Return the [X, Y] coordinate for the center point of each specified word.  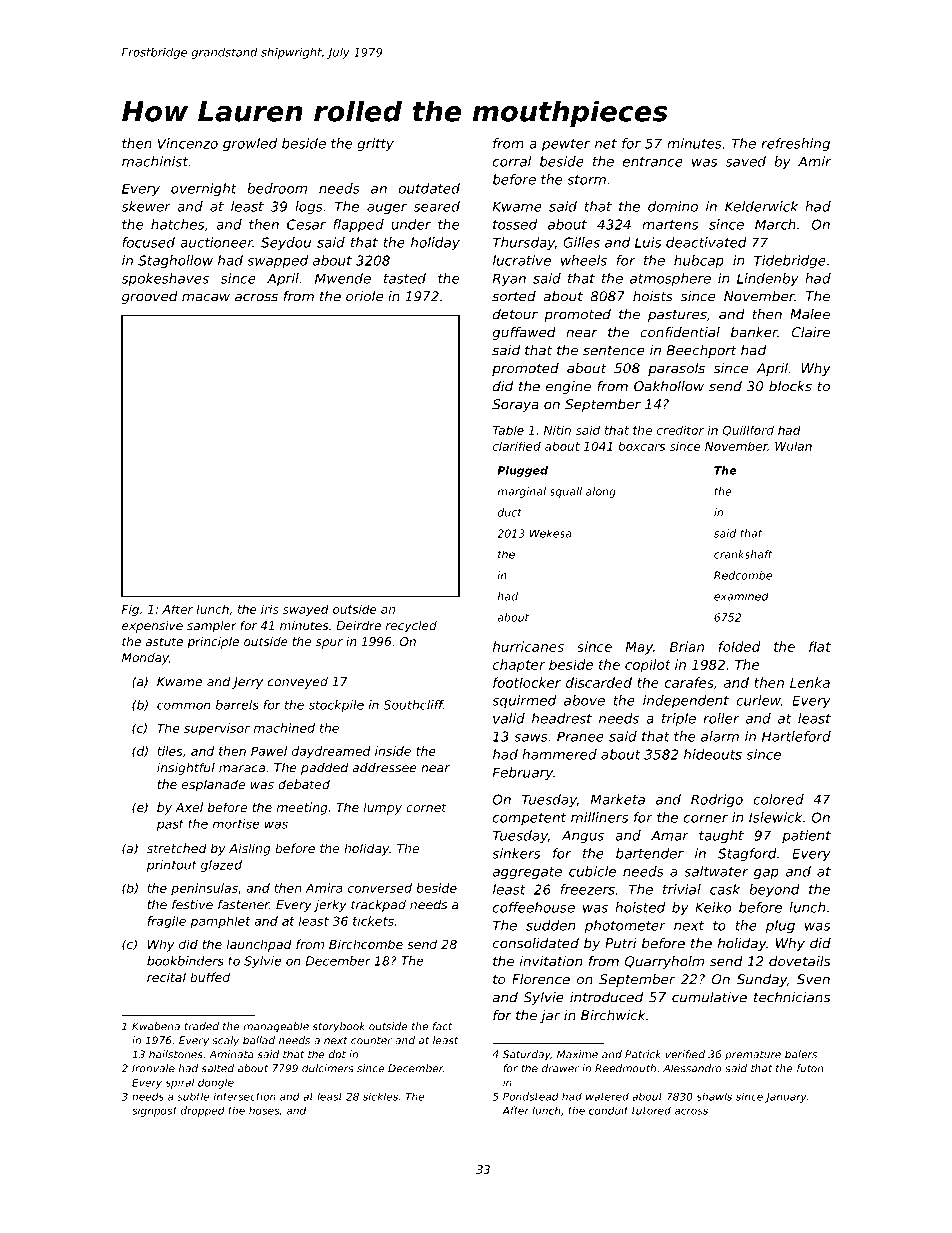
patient [806, 836]
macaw [206, 297]
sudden [550, 925]
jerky [330, 905]
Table [508, 430]
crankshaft [743, 554]
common [184, 706]
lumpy [383, 808]
